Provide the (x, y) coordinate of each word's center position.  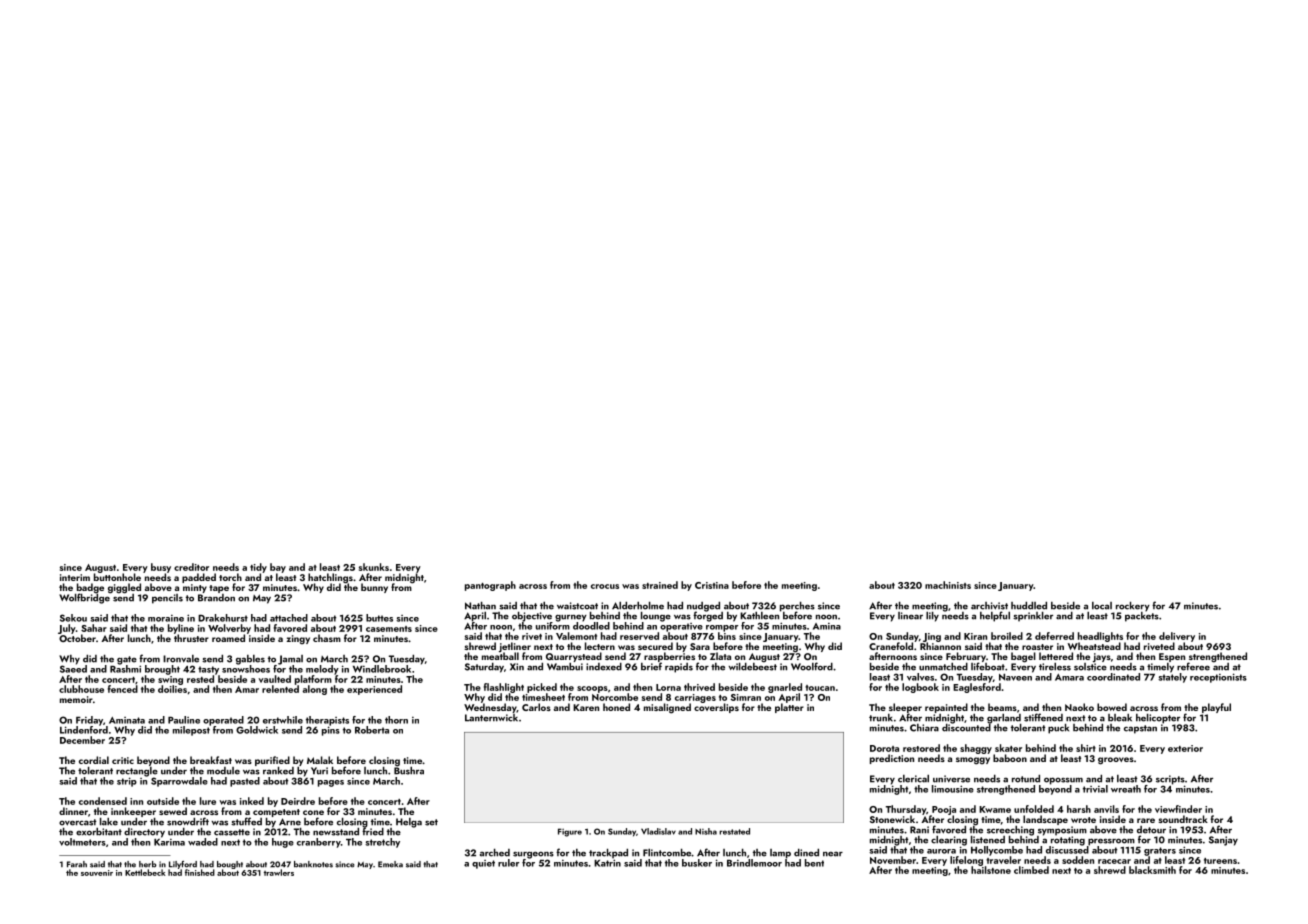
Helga (409, 823)
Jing (932, 637)
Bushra (409, 771)
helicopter (1158, 718)
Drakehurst (223, 618)
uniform (553, 626)
